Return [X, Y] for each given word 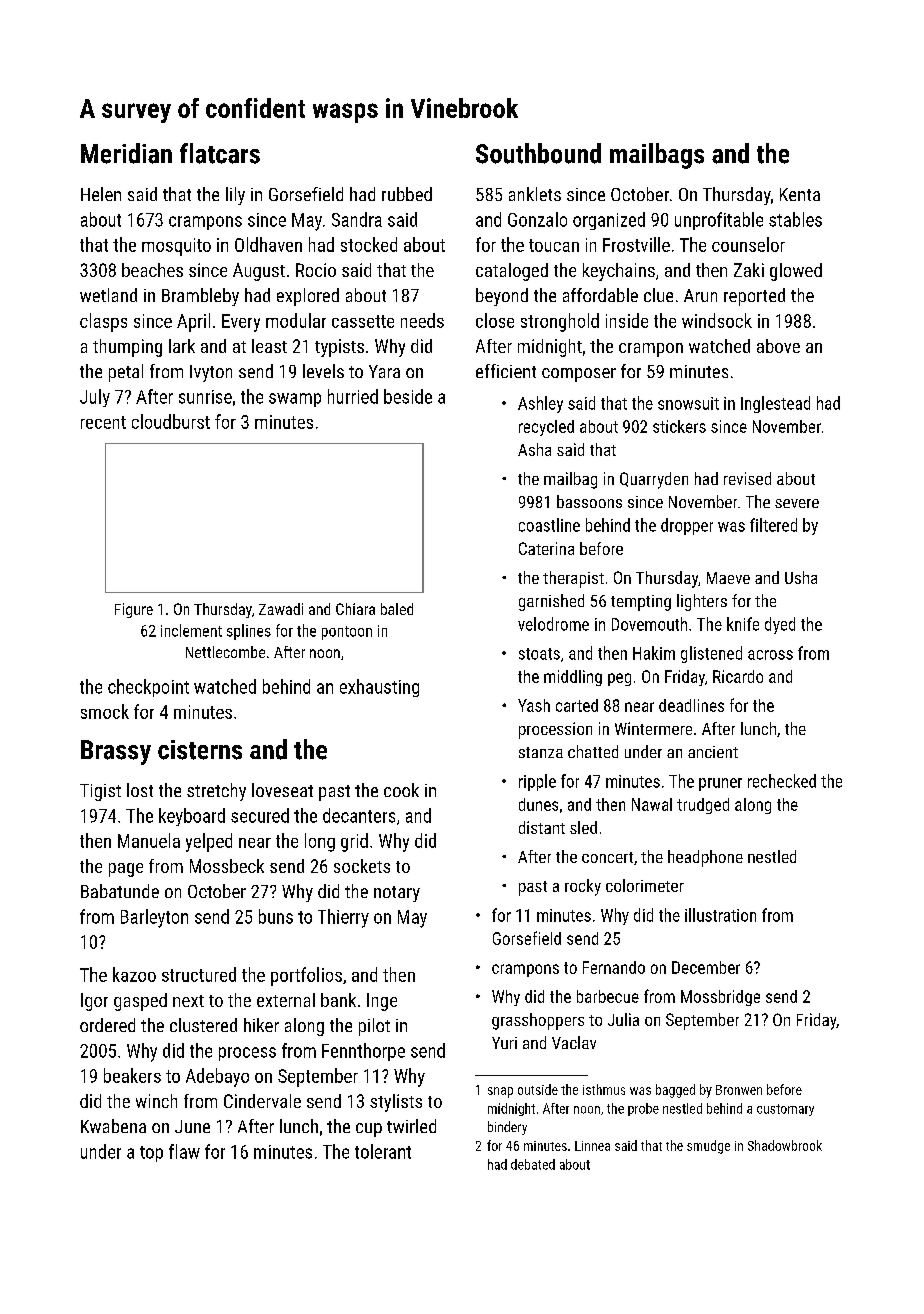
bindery [507, 1128]
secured [260, 815]
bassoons [589, 501]
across [770, 655]
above [778, 346]
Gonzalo [537, 219]
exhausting [379, 688]
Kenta [800, 194]
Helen [101, 194]
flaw [184, 1151]
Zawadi [281, 609]
